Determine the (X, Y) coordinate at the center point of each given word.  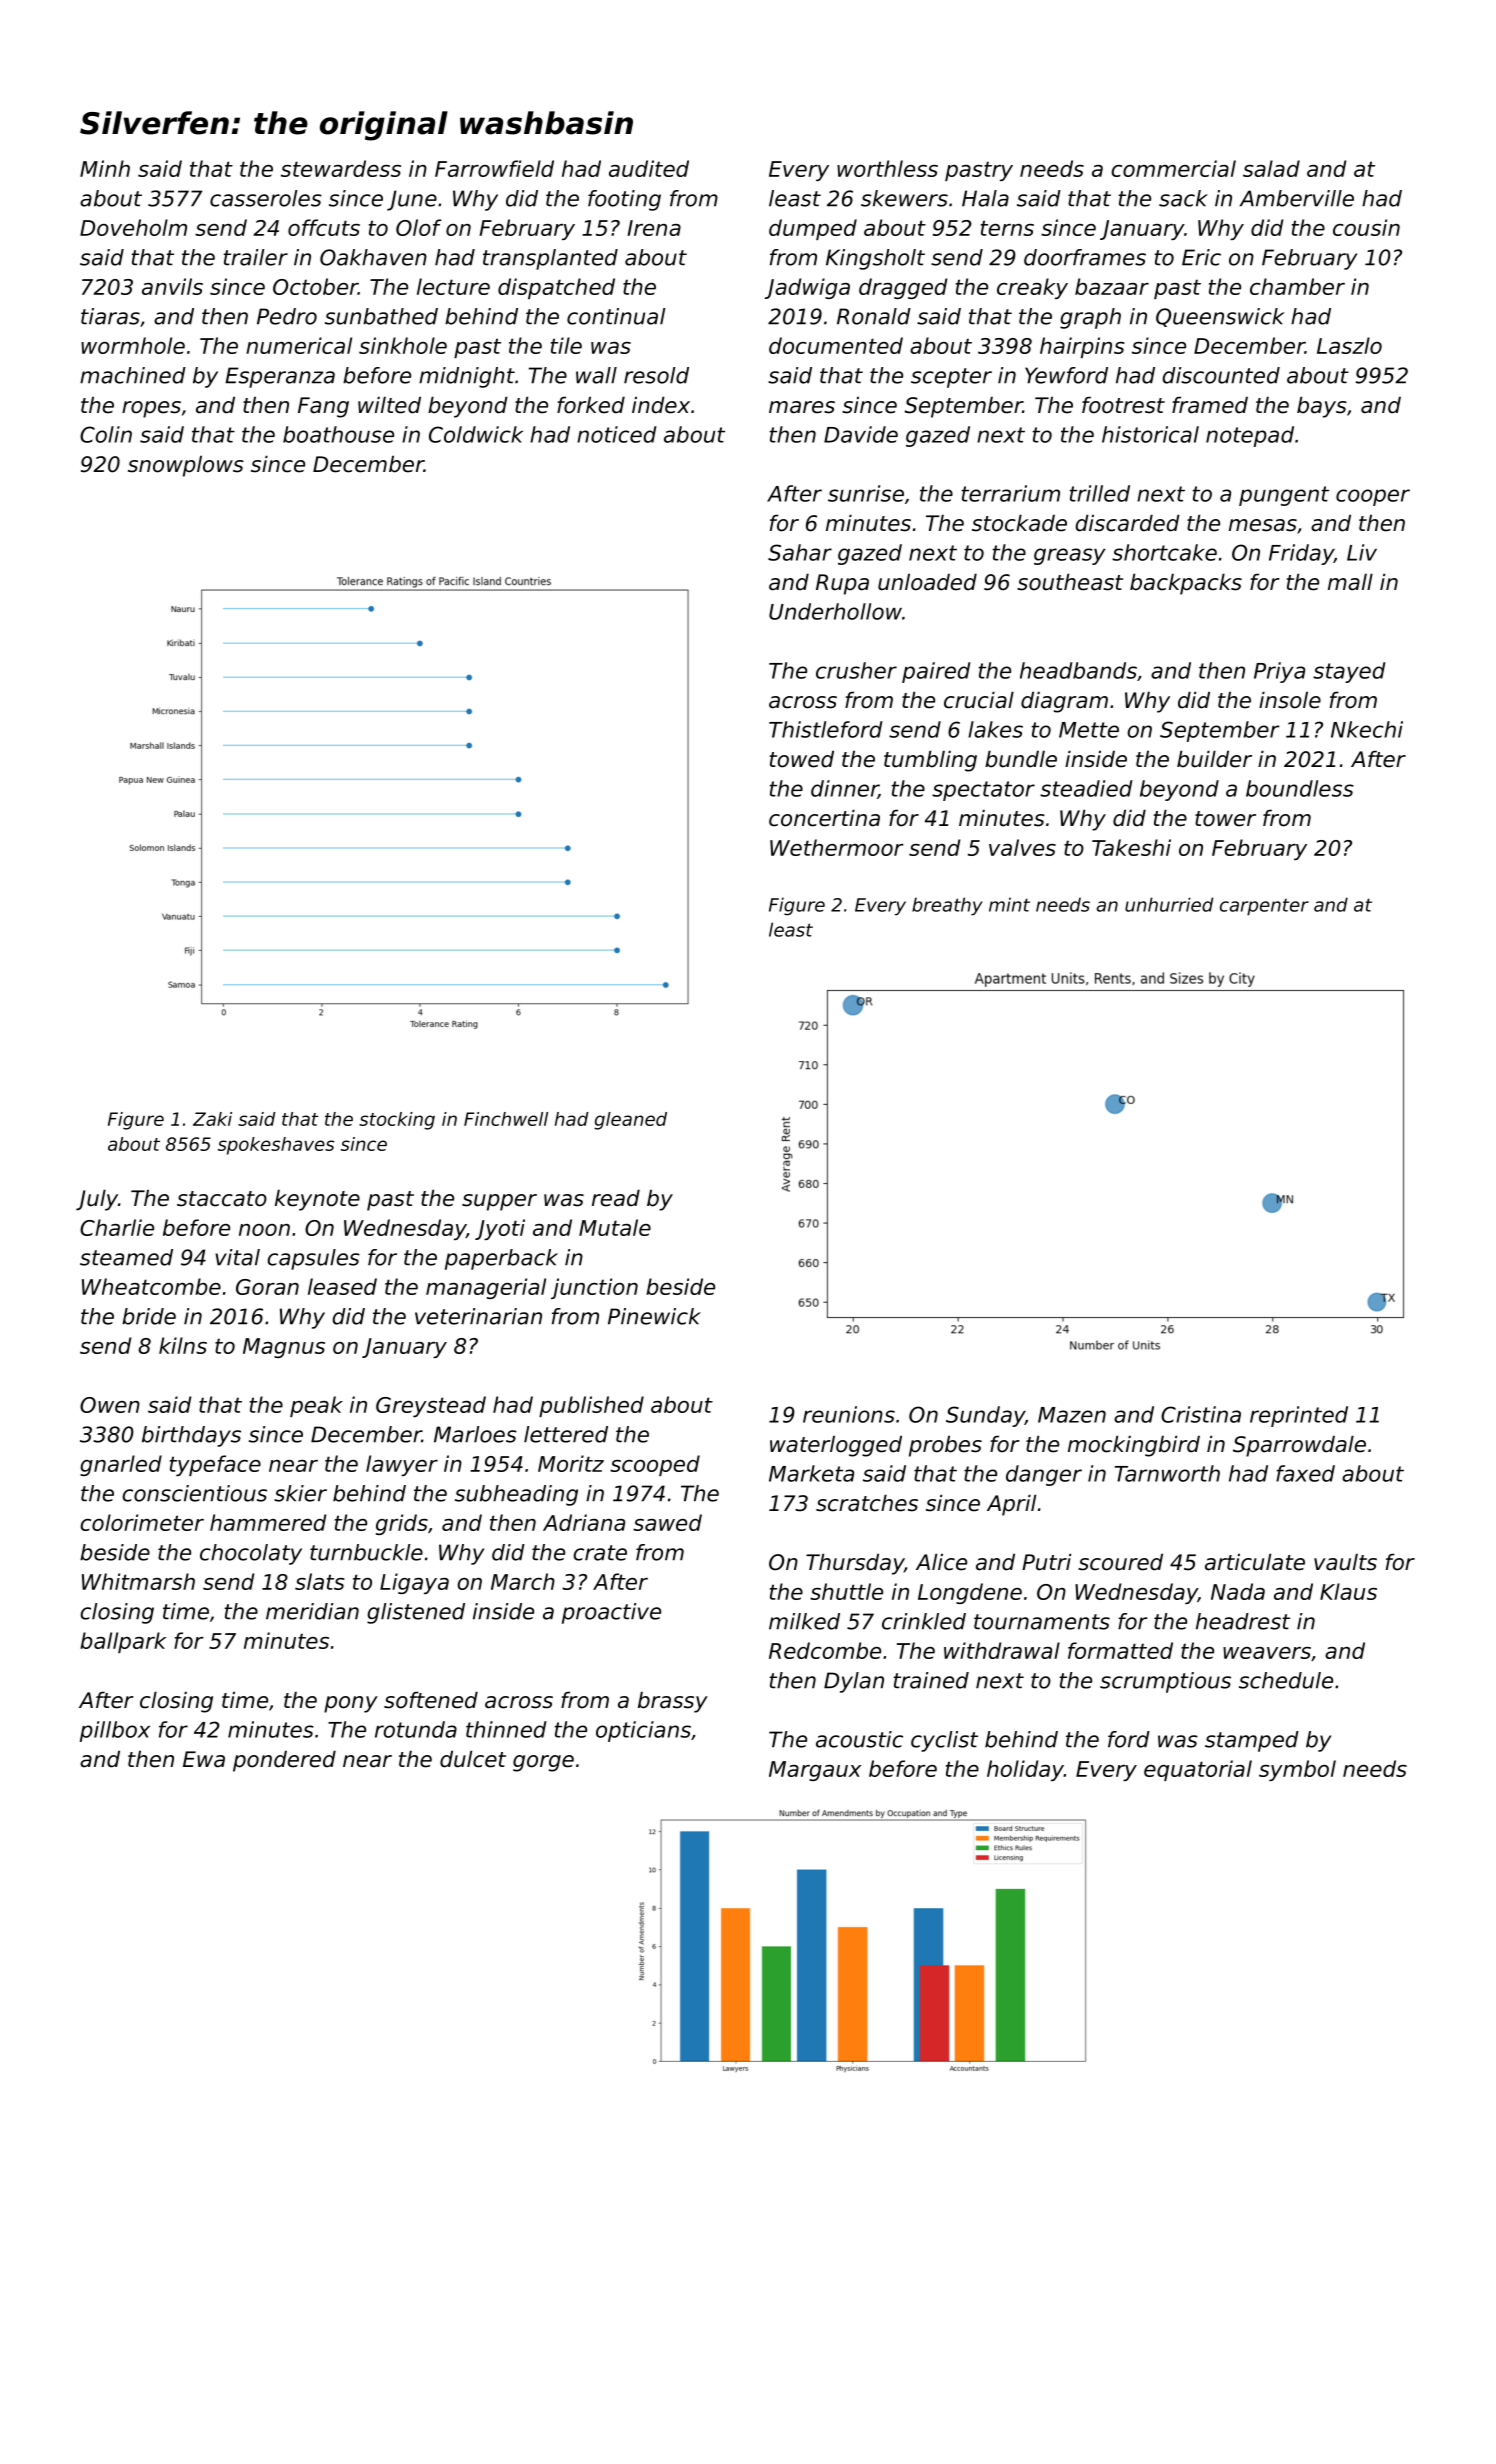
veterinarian (478, 1316)
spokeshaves (276, 1146)
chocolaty (251, 1554)
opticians (643, 1731)
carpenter (1264, 907)
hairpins (1082, 347)
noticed (617, 434)
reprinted (1299, 1416)
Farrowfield (494, 168)
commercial (1173, 168)
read (616, 1198)
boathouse (338, 434)
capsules (314, 1259)
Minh (105, 168)
